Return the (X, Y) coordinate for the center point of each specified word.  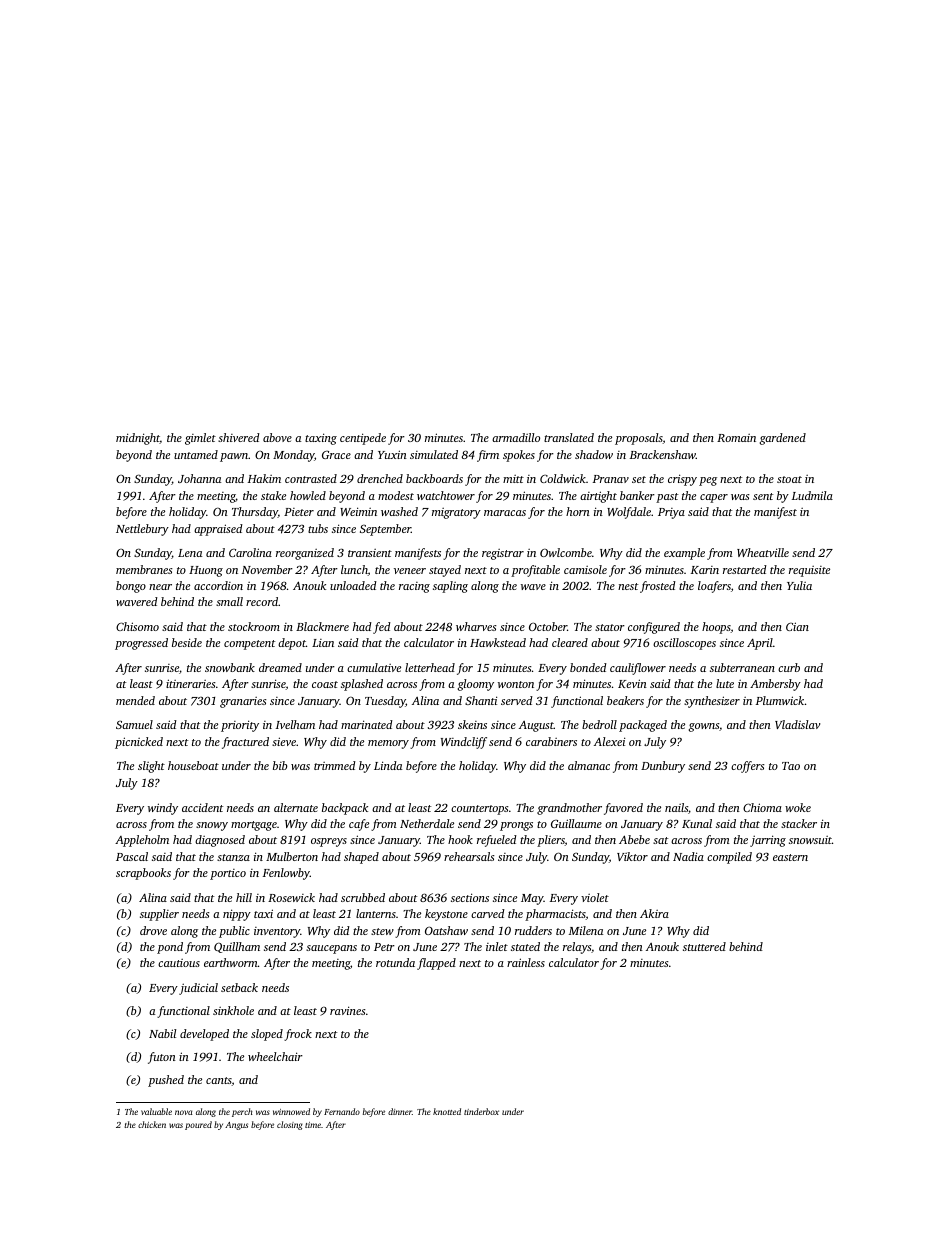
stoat (789, 479)
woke (798, 807)
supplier (159, 915)
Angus (236, 1126)
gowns (704, 727)
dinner (400, 1111)
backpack (345, 809)
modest (396, 495)
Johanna (199, 478)
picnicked (139, 743)
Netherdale (427, 823)
